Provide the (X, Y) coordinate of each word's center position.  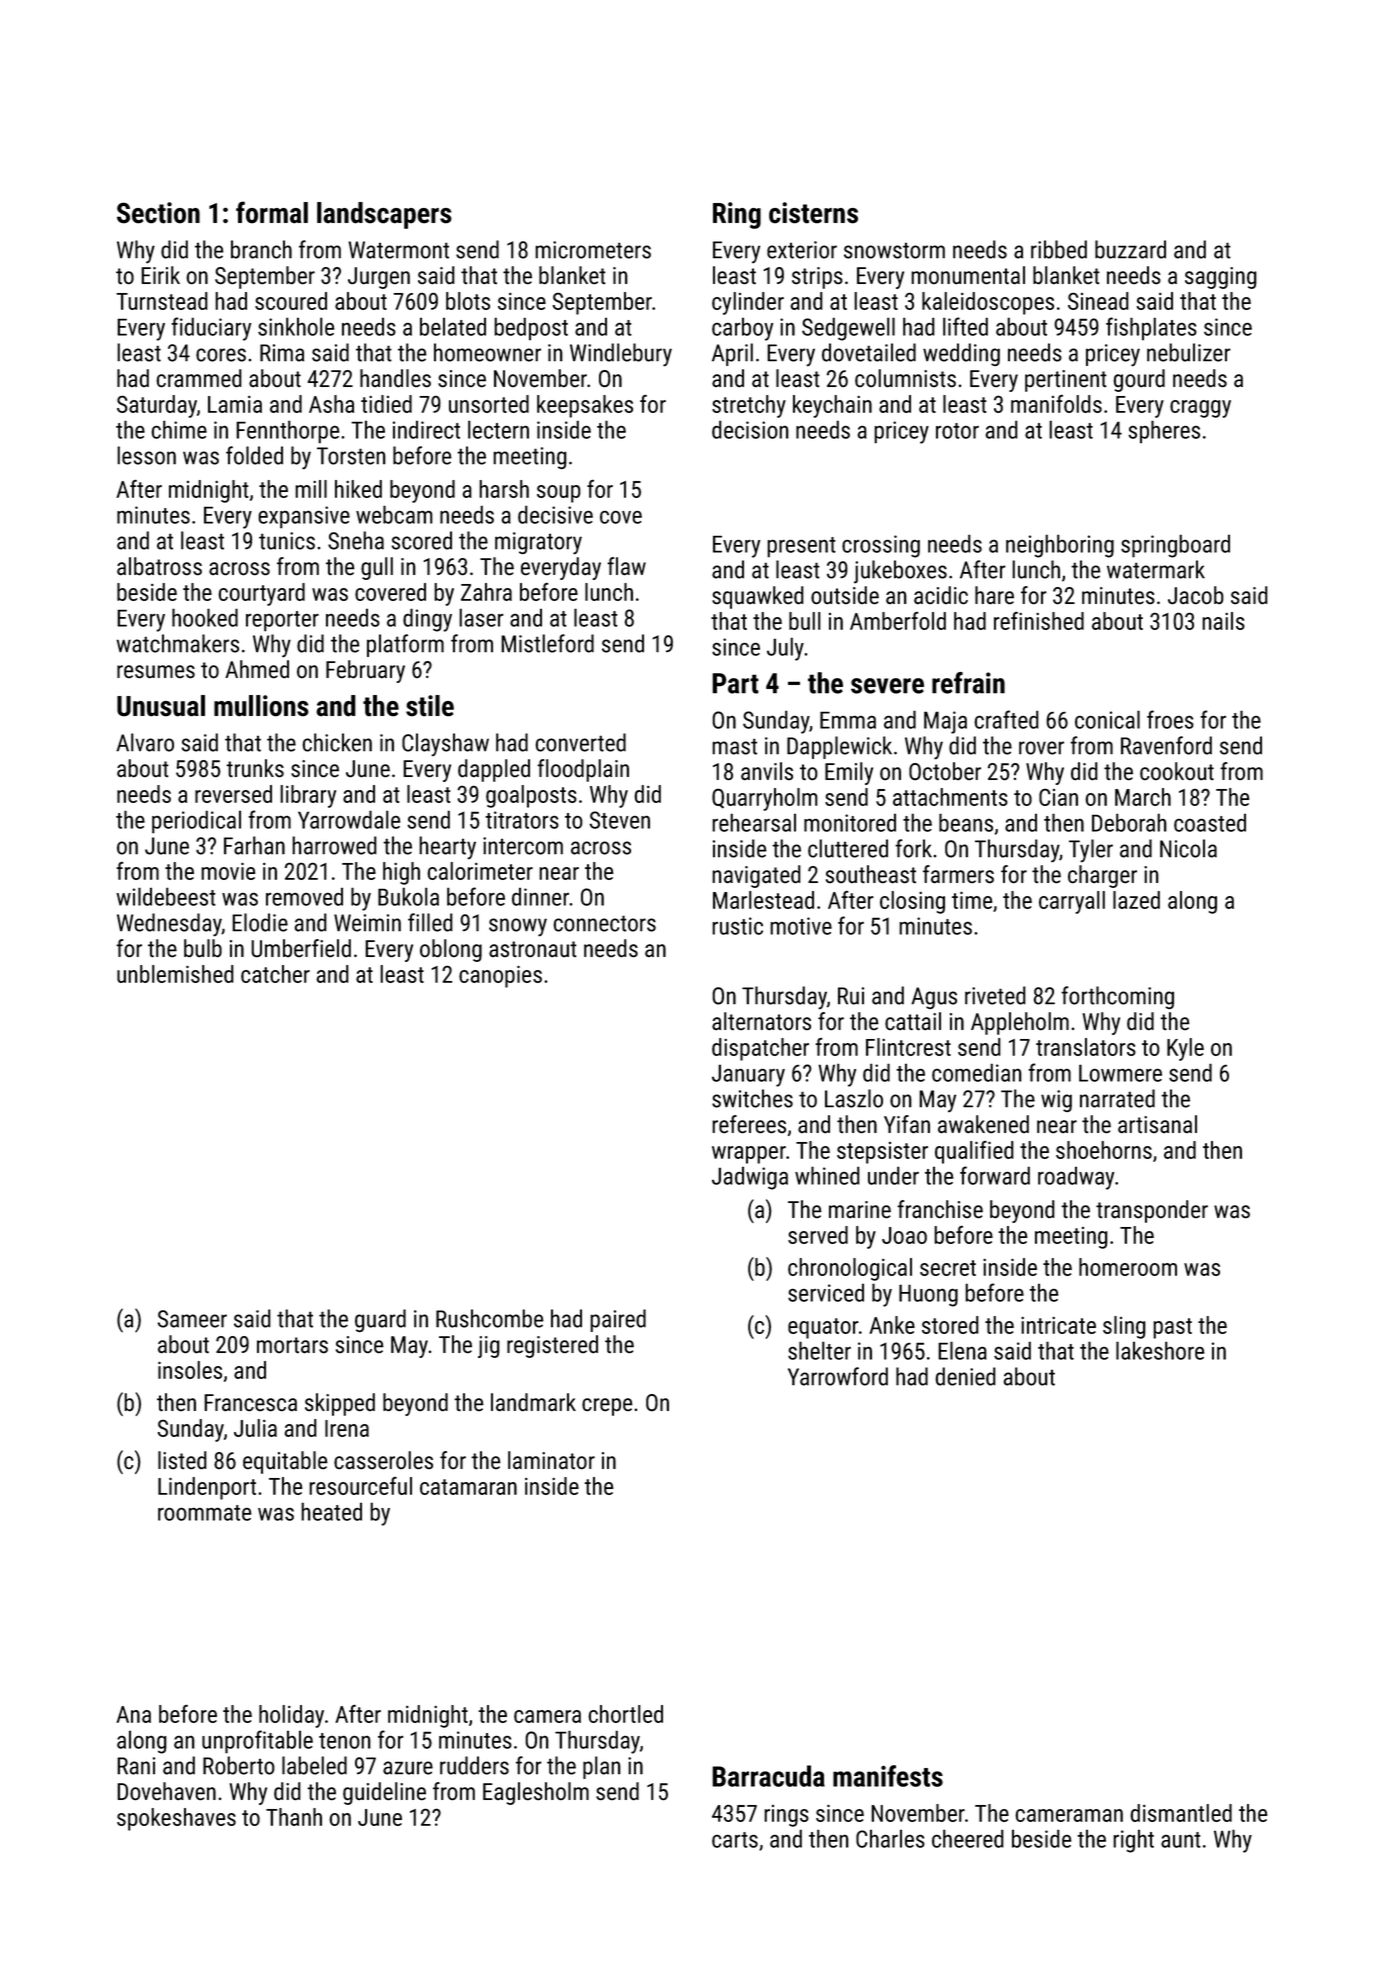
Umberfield (301, 948)
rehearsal (754, 822)
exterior (802, 250)
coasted (1210, 823)
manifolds (1056, 404)
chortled (625, 1714)
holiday (291, 1716)
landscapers (384, 215)
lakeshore (1160, 1350)
